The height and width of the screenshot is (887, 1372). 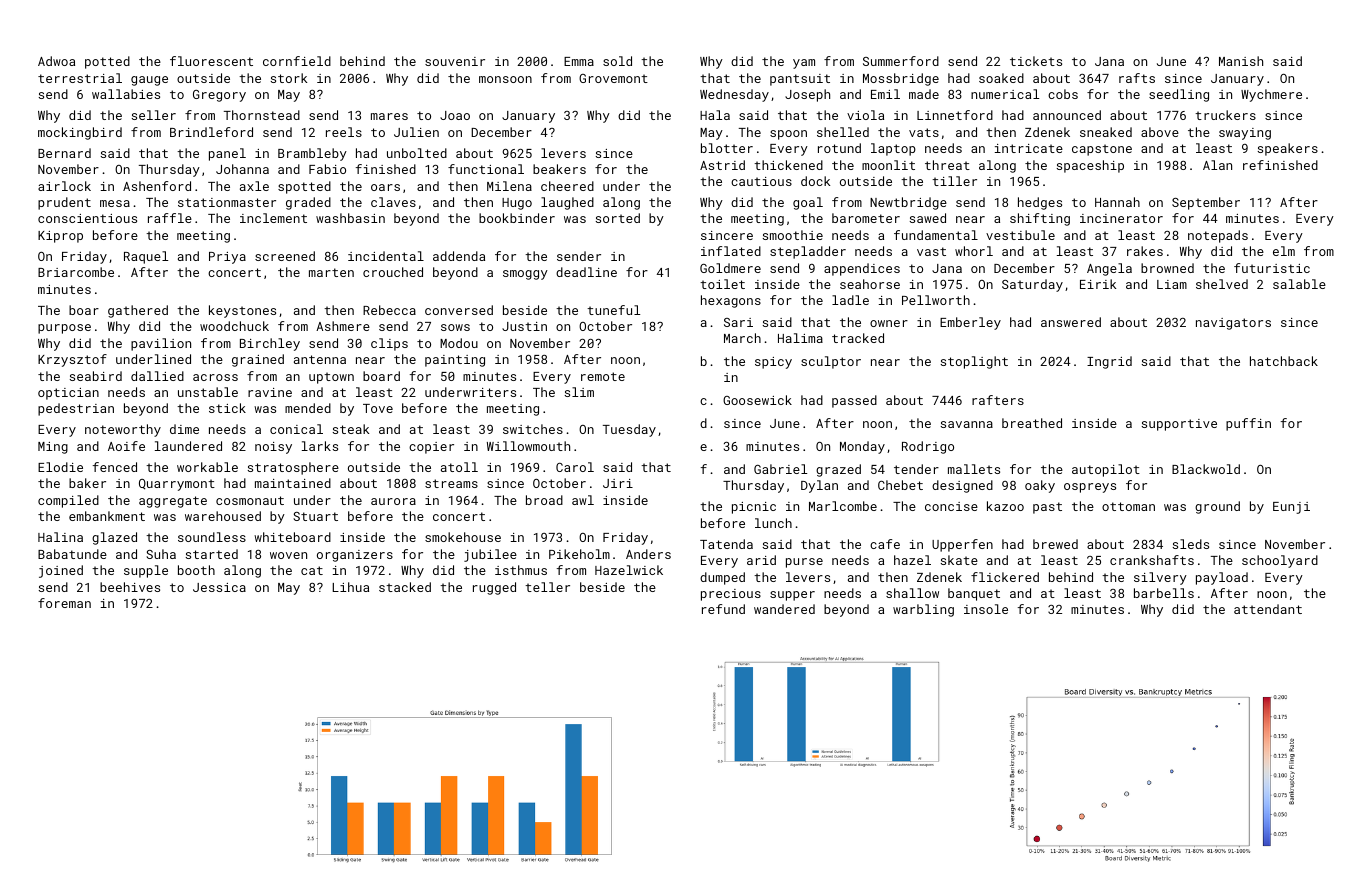 What do you see at coordinates (68, 501) in the screenshot?
I see `compiled` at bounding box center [68, 501].
